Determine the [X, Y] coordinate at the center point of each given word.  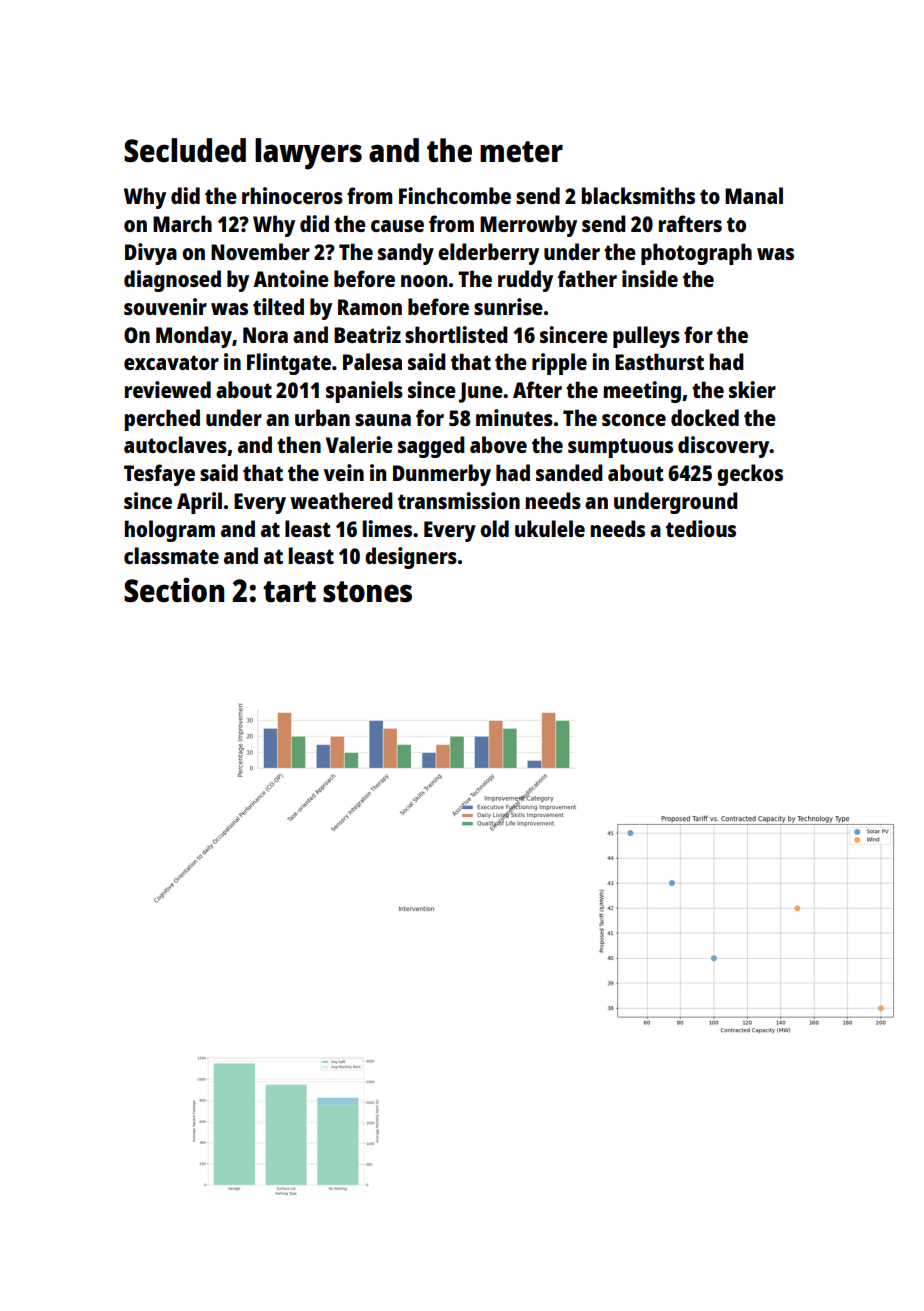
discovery [724, 447]
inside [650, 278]
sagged [431, 447]
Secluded [185, 150]
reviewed [168, 389]
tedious [701, 528]
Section [174, 590]
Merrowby [528, 226]
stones [367, 592]
